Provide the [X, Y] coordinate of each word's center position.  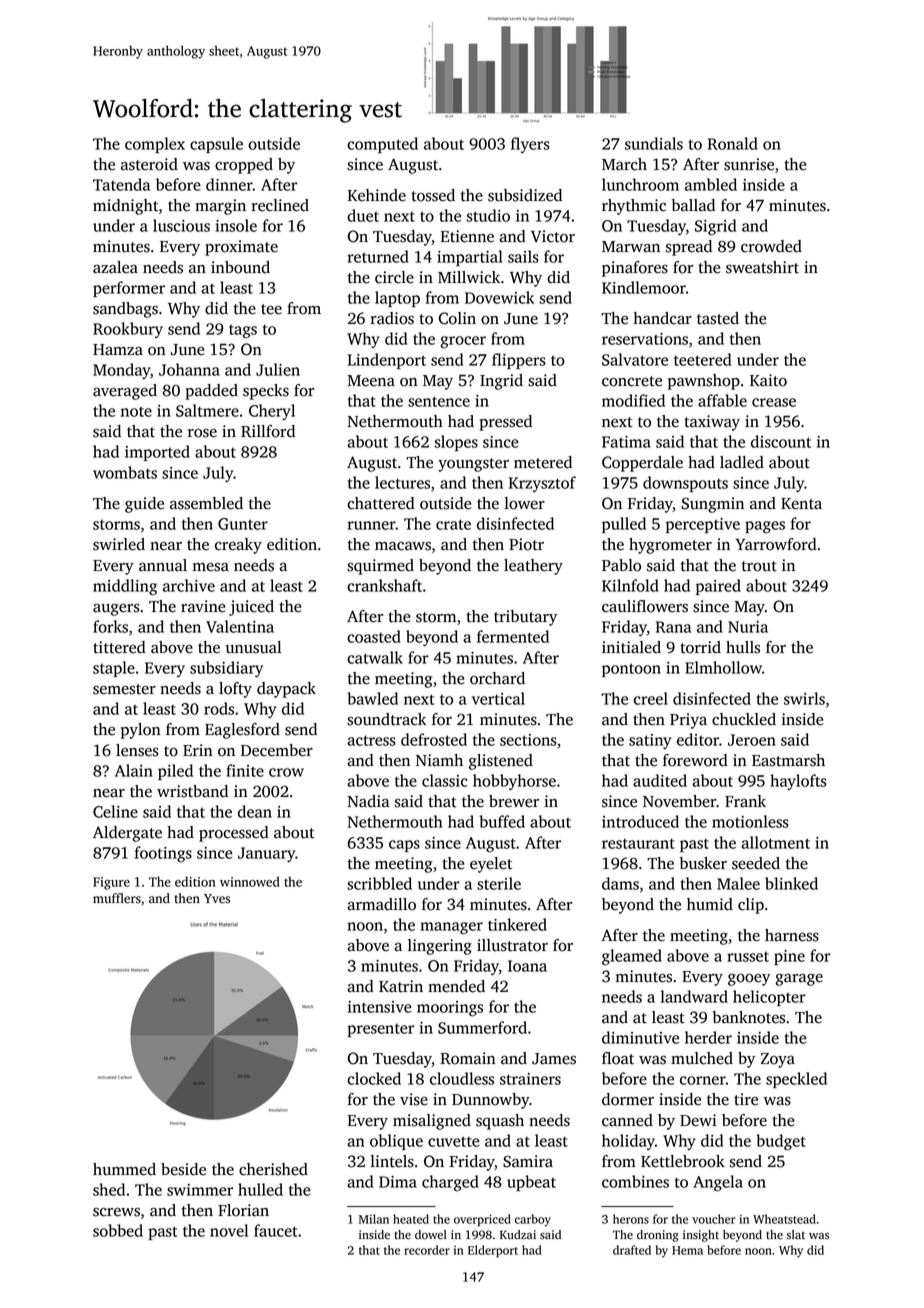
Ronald [733, 143]
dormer [628, 1099]
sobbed [118, 1230]
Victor [553, 236]
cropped [244, 166]
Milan [374, 1219]
